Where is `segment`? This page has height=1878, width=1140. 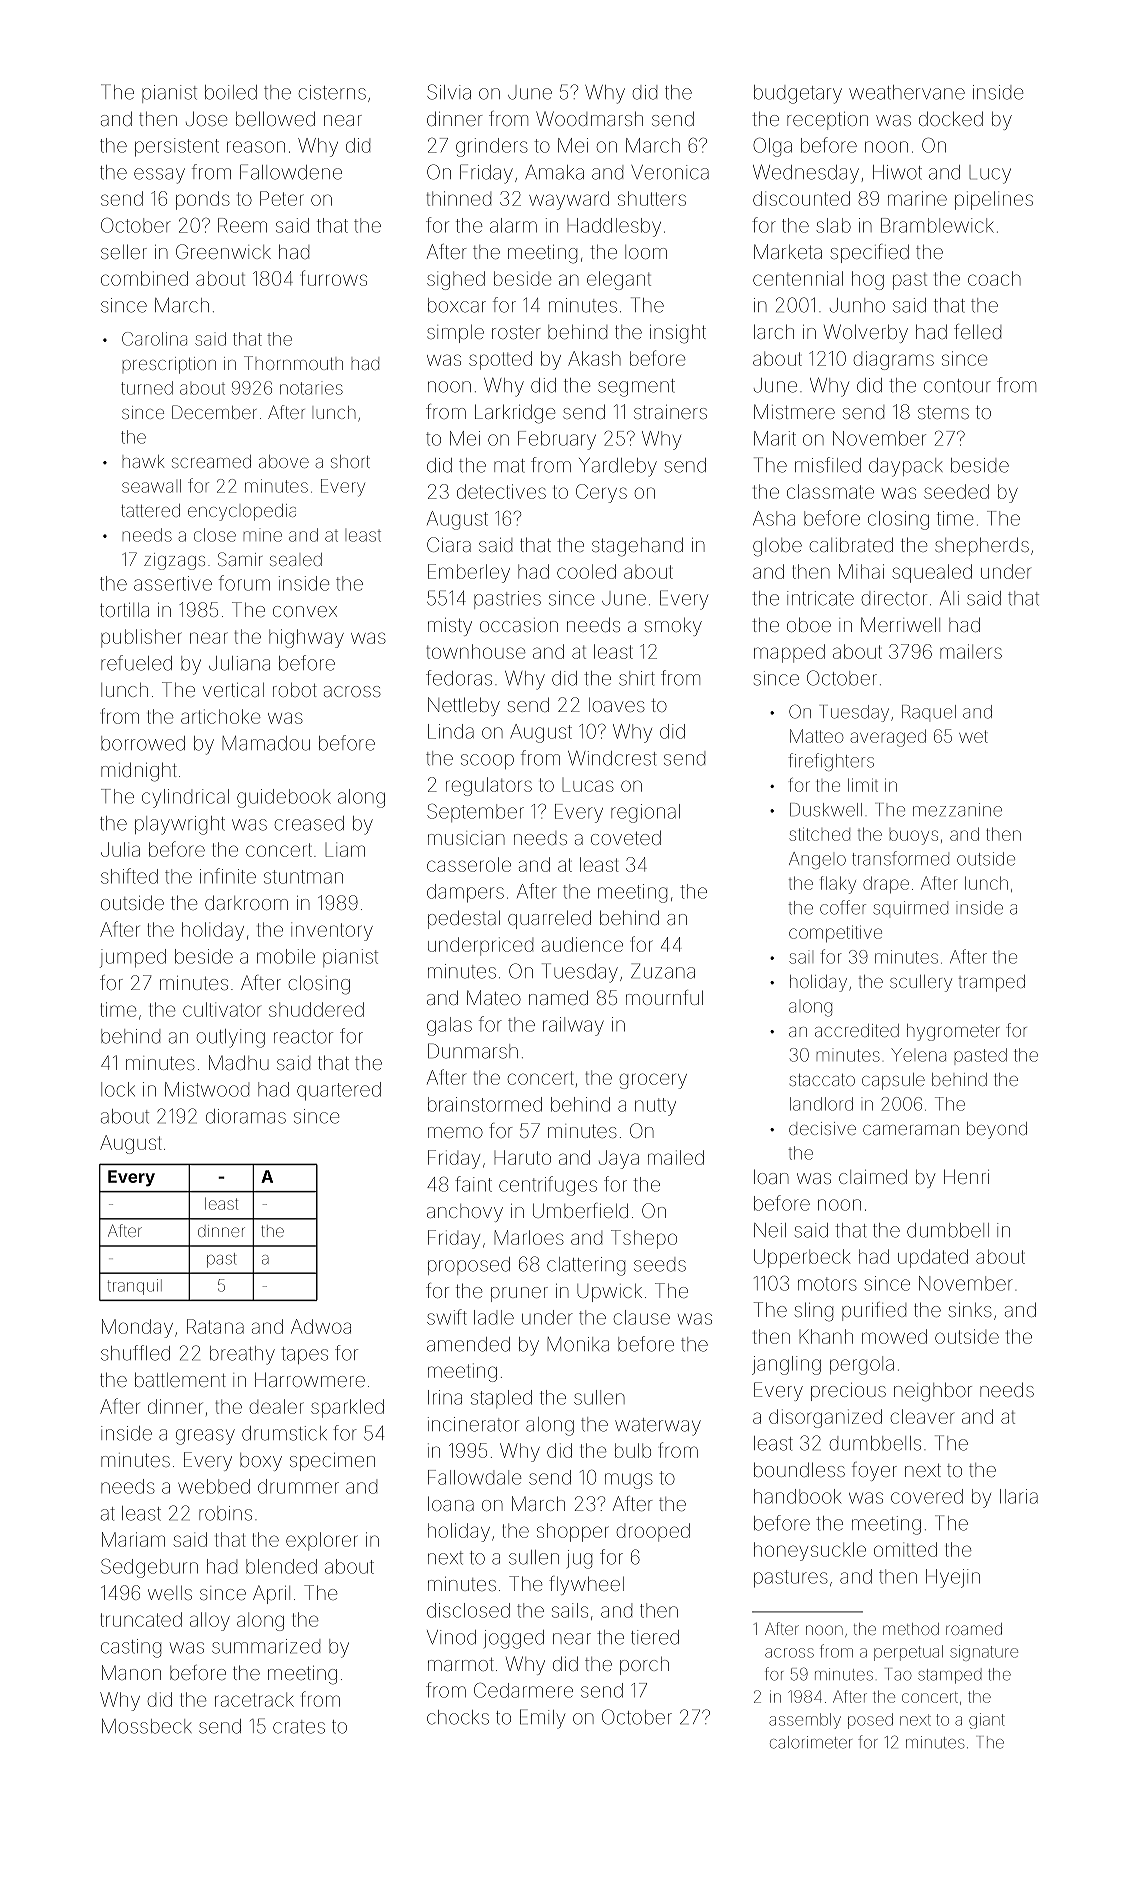 segment is located at coordinates (636, 388).
